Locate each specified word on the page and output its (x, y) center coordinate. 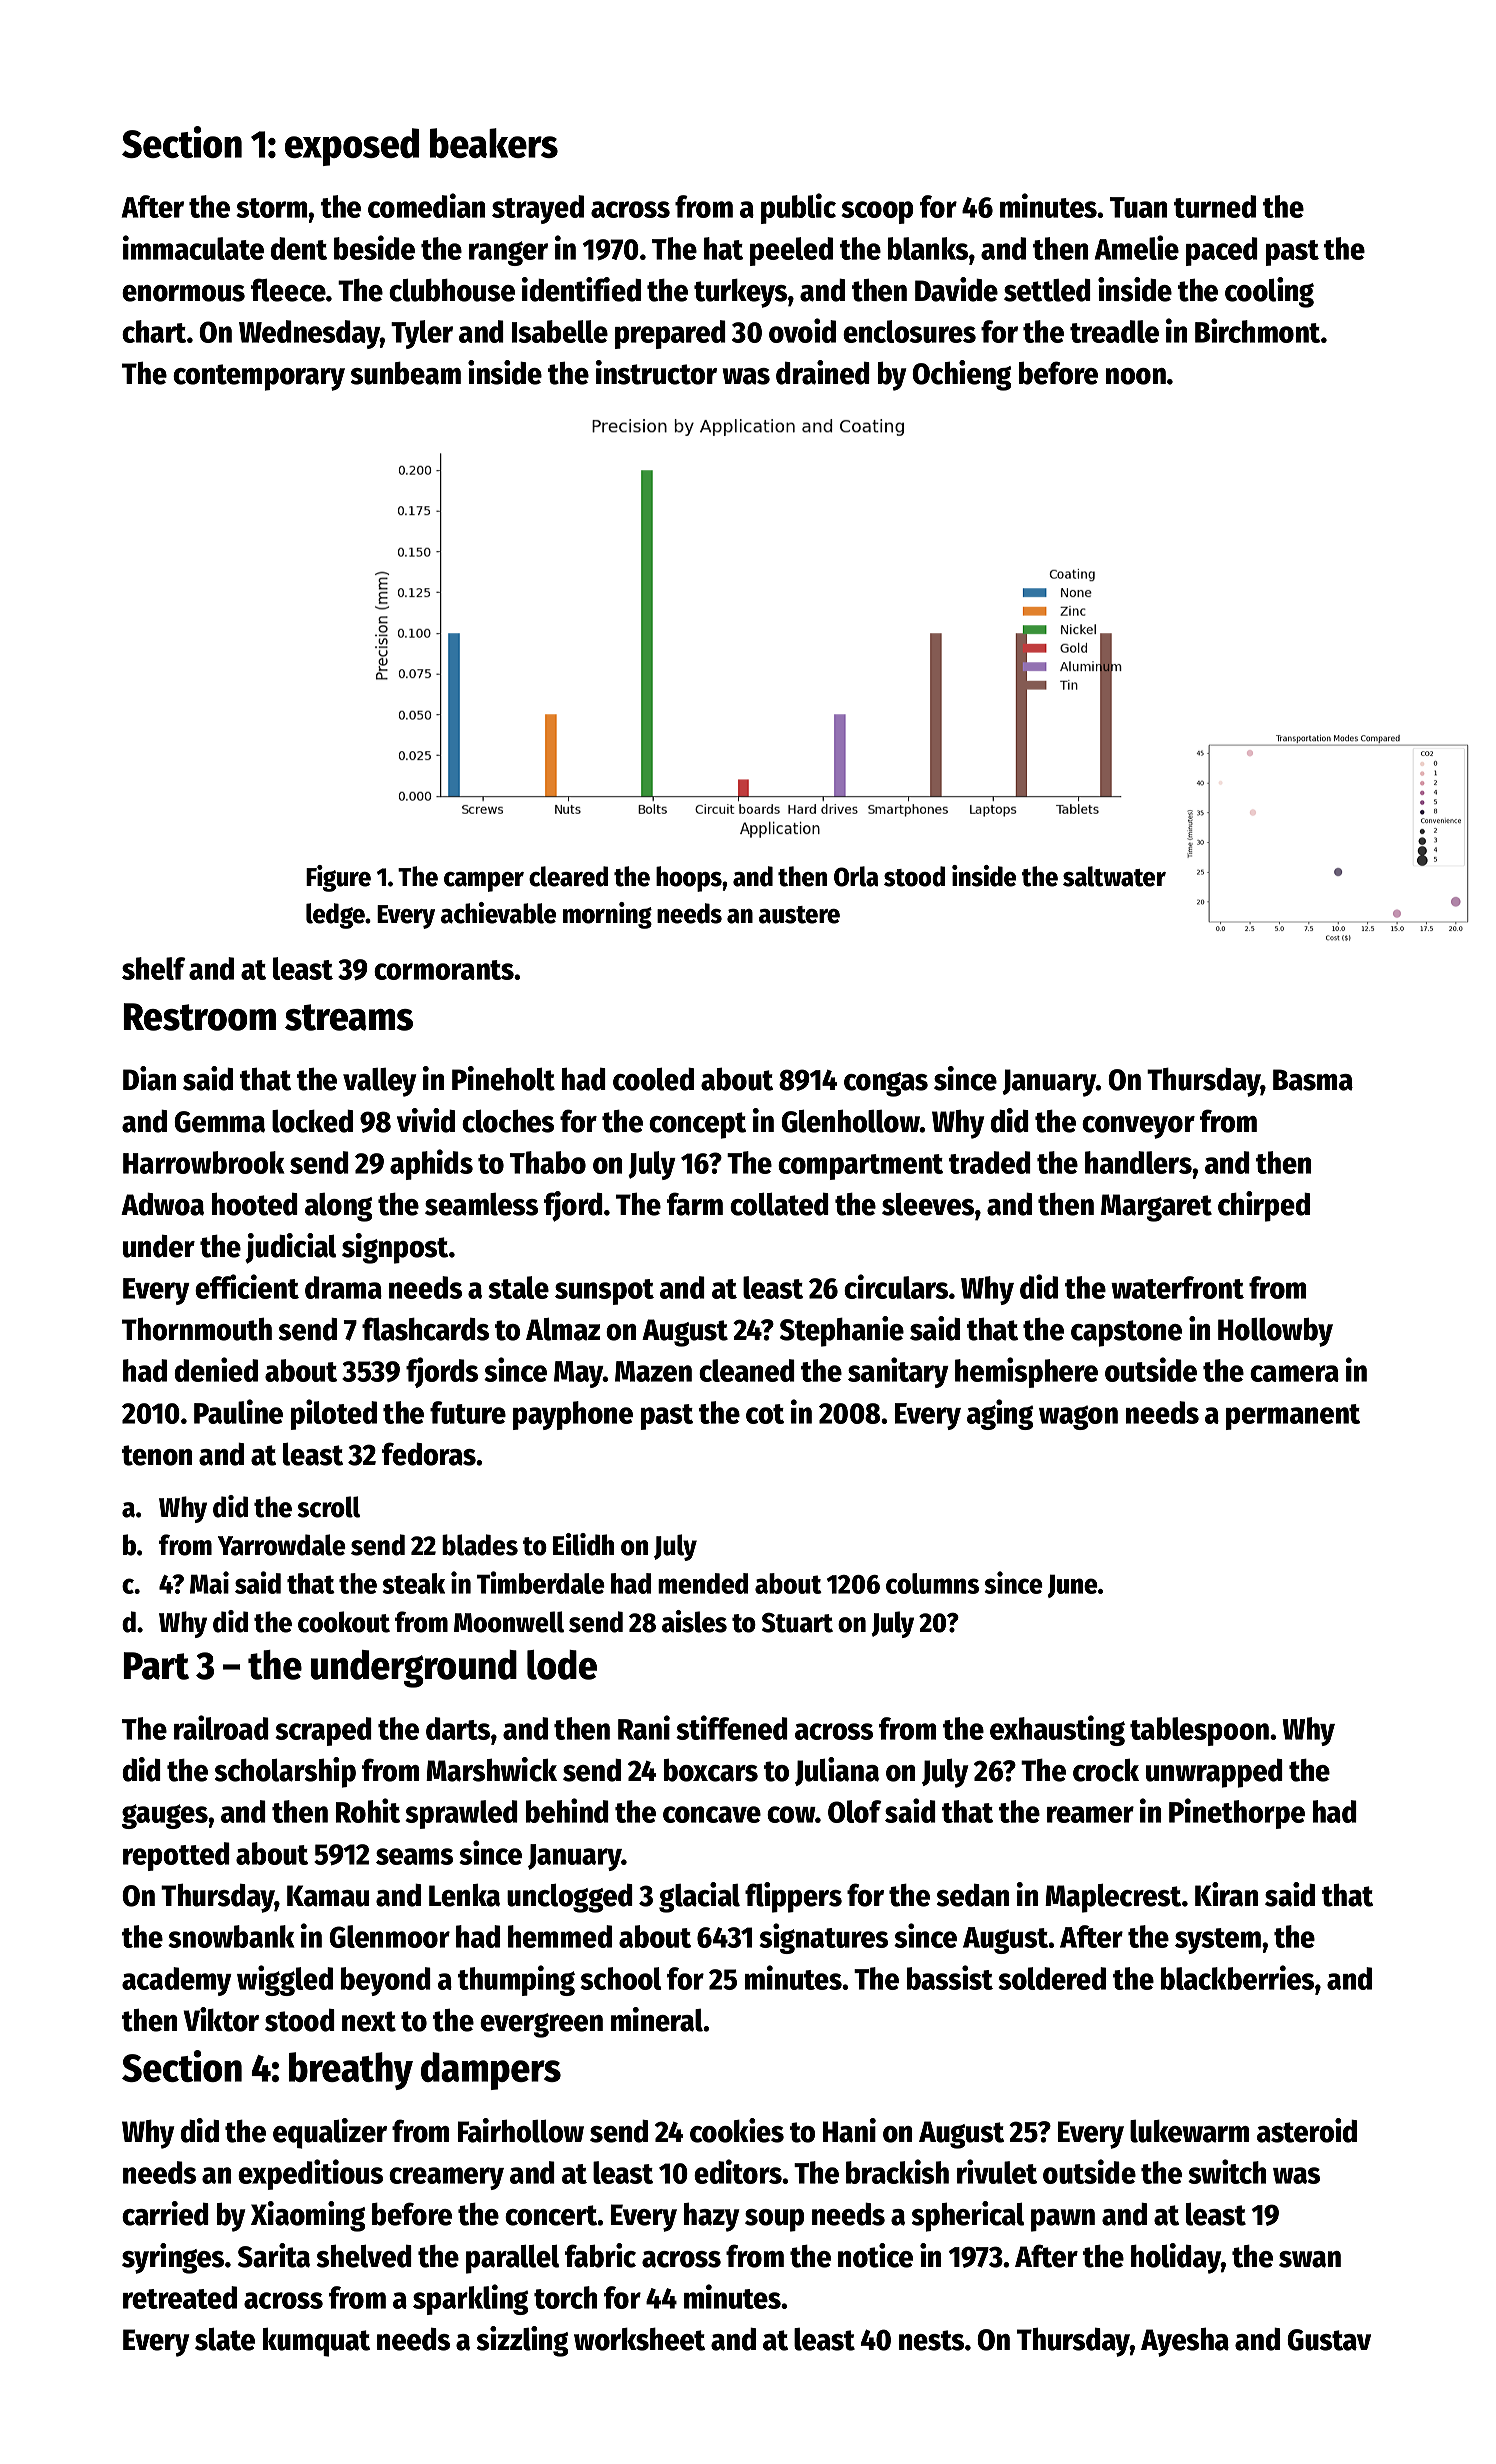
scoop (877, 212)
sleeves (928, 1204)
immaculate (193, 247)
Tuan (1138, 207)
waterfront (1177, 1287)
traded (990, 1162)
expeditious (310, 2174)
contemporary (259, 377)
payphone (573, 1415)
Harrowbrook (203, 1162)
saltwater (1114, 876)
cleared (568, 876)
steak (413, 1583)
